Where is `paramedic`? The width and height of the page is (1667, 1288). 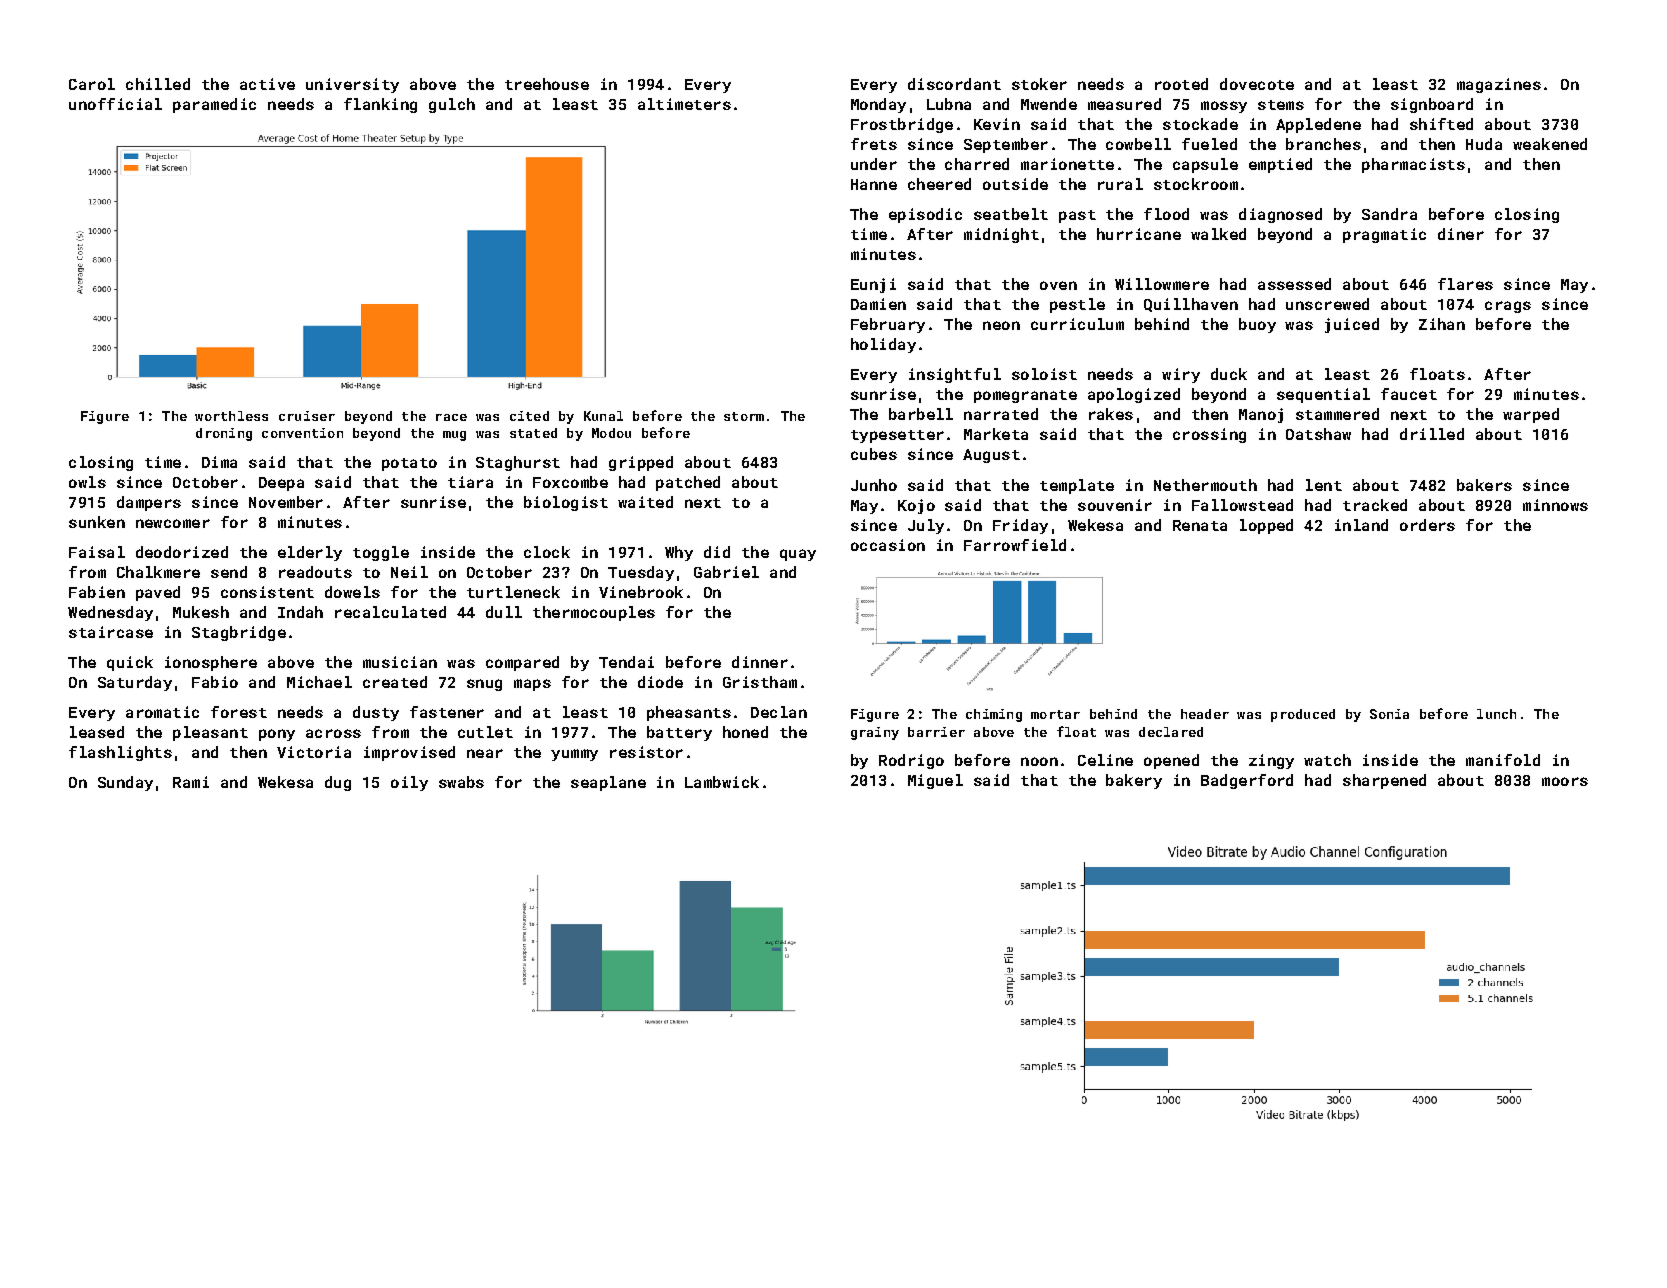 paramedic is located at coordinates (214, 105).
